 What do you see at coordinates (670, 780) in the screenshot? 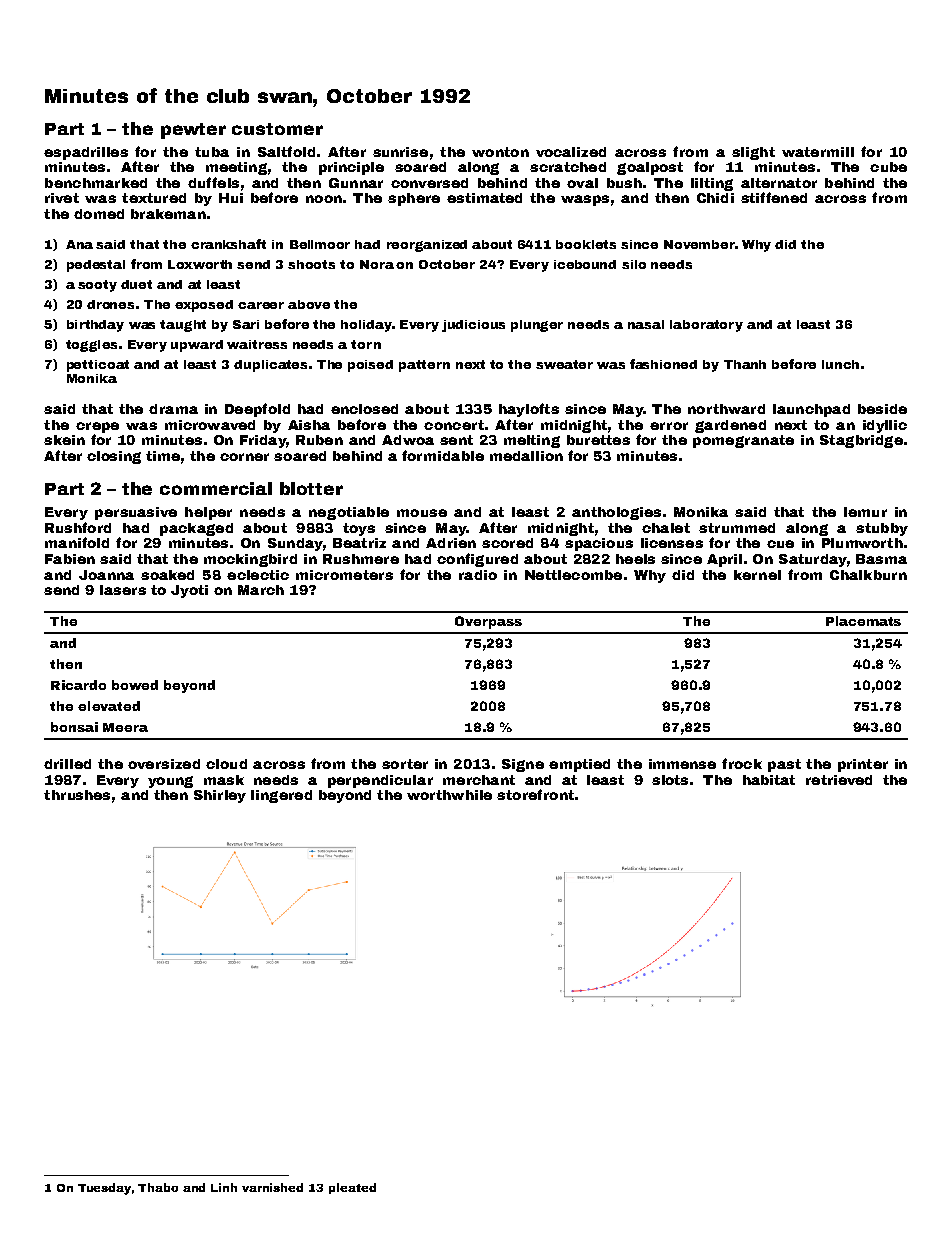
I see `slots` at bounding box center [670, 780].
